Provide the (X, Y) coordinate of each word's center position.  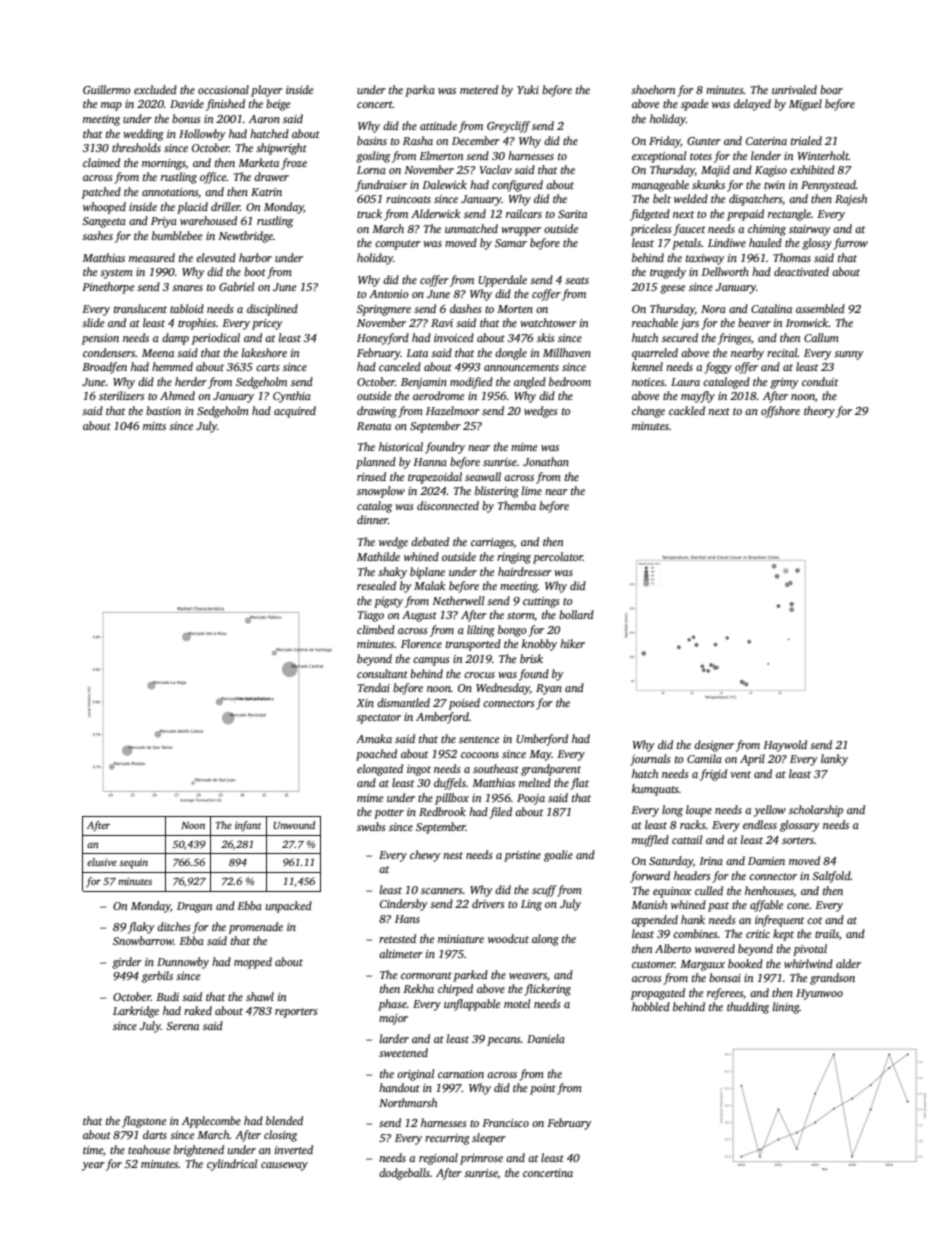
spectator (379, 719)
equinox (672, 892)
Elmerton (441, 155)
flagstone (144, 1122)
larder (394, 1038)
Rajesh (851, 200)
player (267, 91)
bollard (576, 614)
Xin (365, 703)
